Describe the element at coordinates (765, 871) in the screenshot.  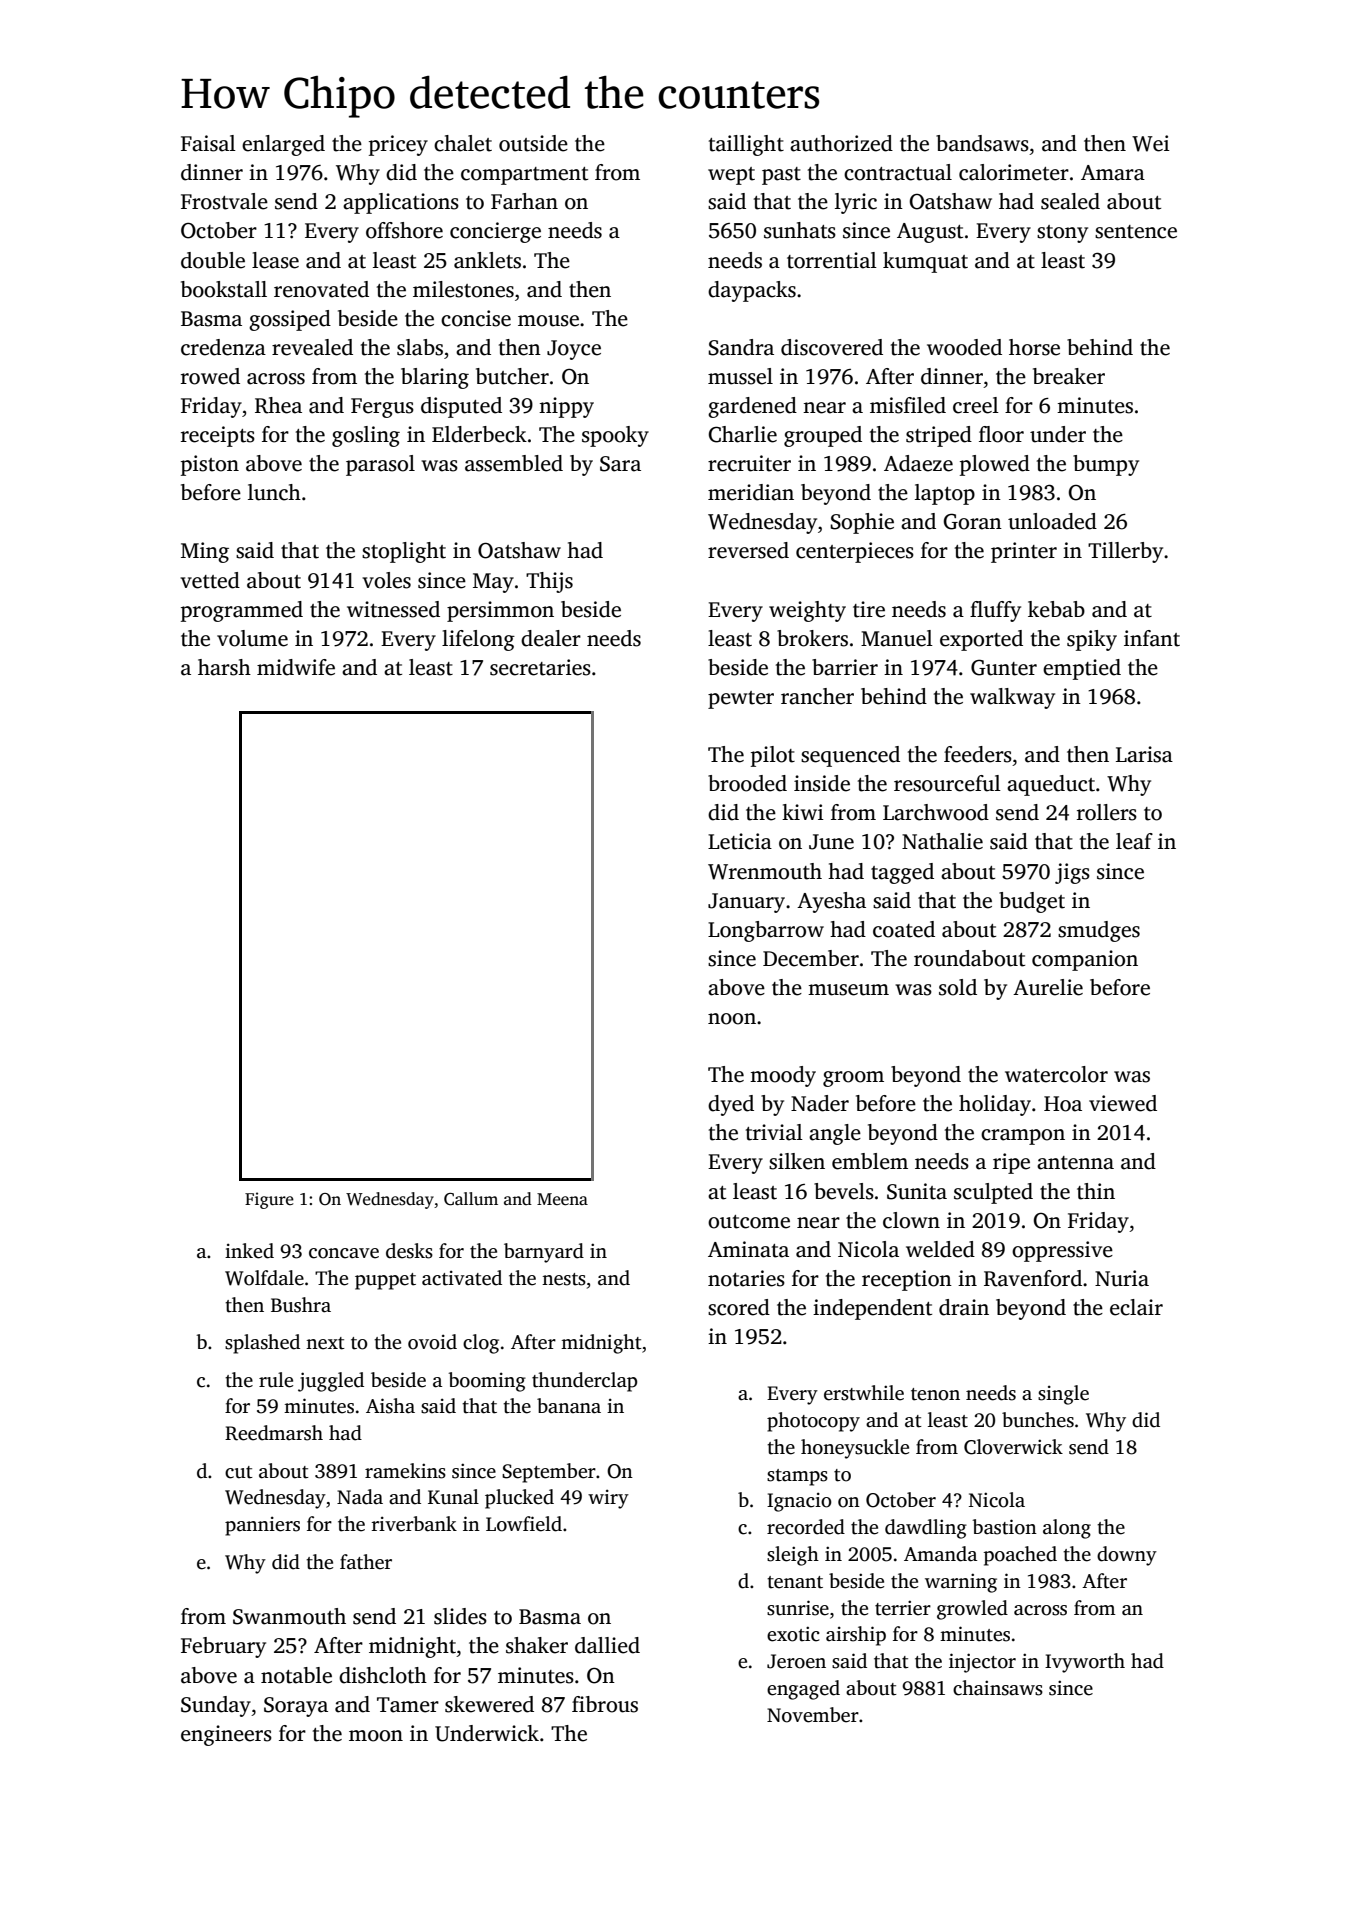
I see `Wrenmouth` at that location.
